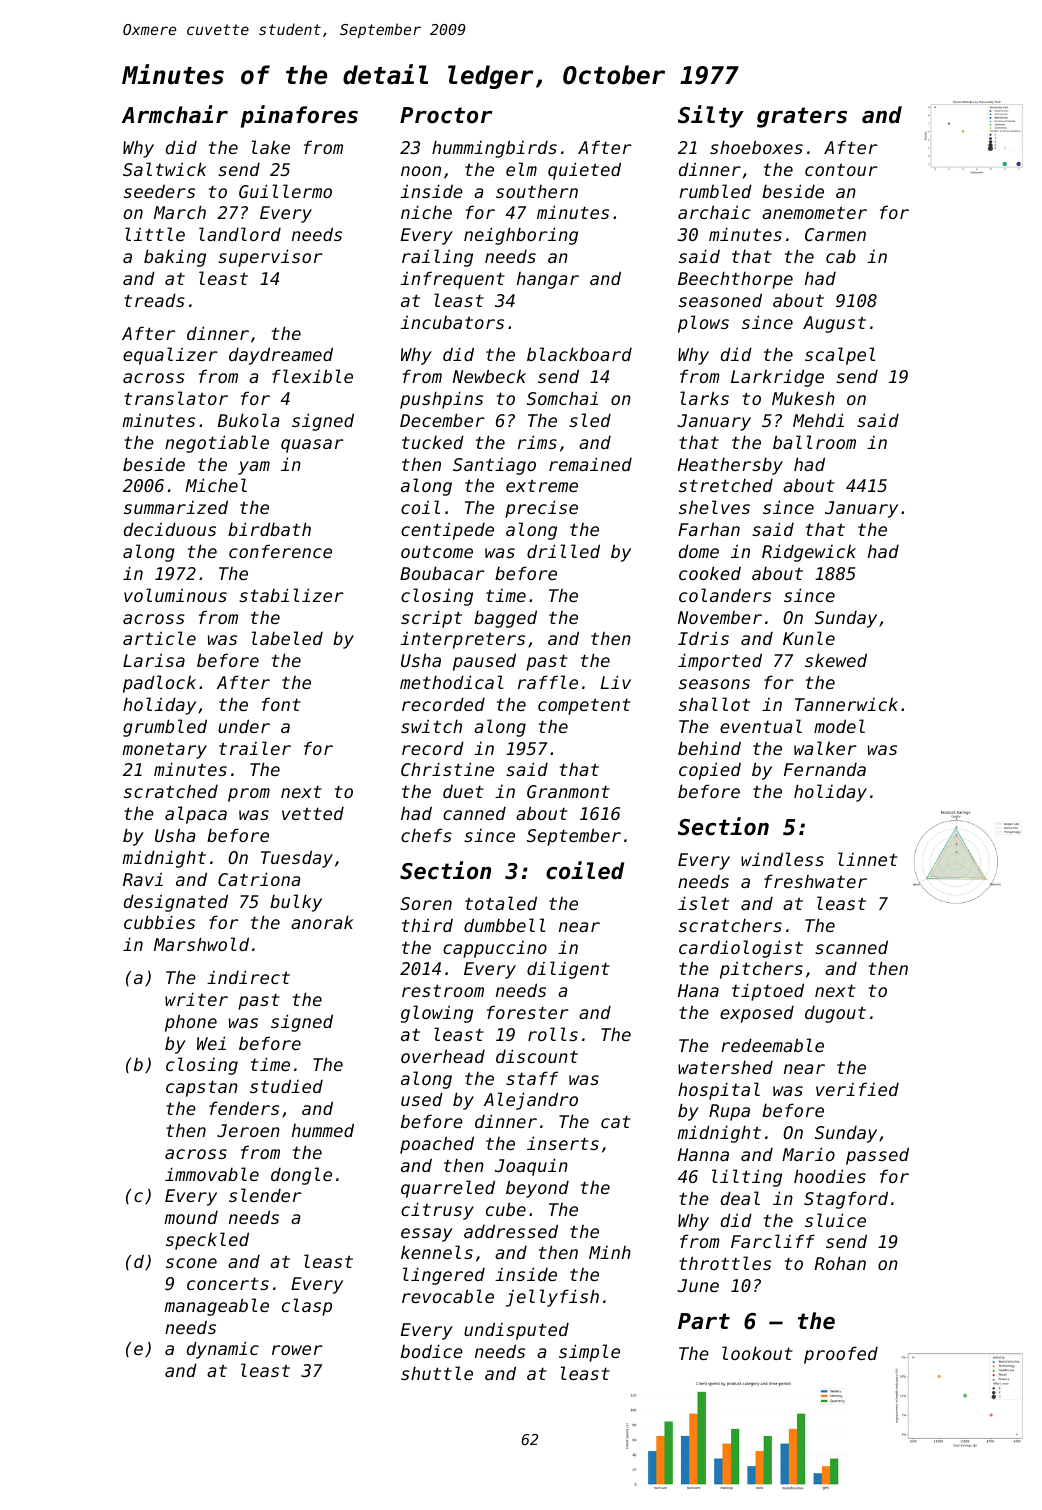 The image size is (1042, 1510). I want to click on pinafores, so click(299, 116).
